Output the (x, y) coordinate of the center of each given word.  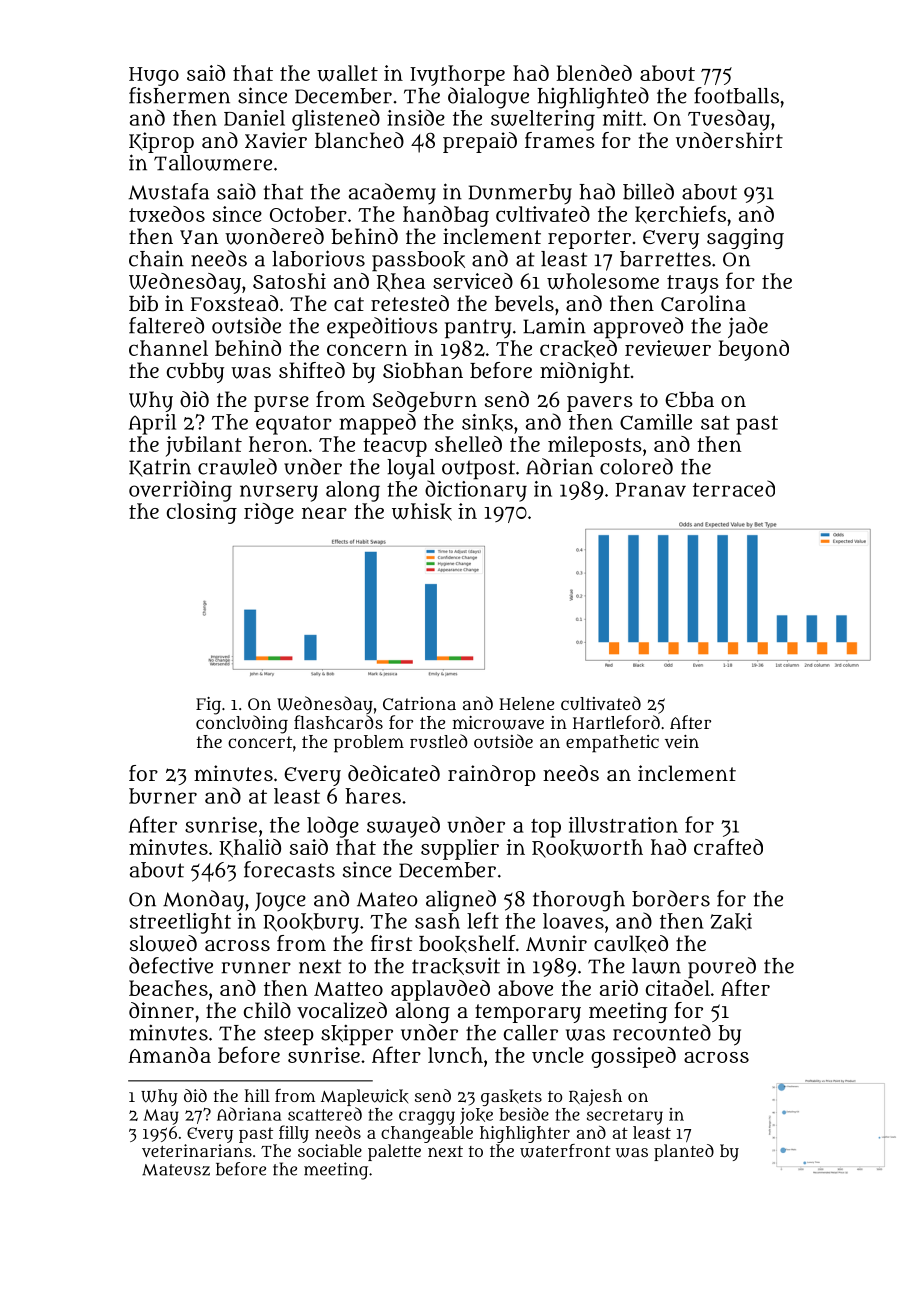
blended (594, 73)
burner (163, 796)
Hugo (154, 76)
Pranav (650, 490)
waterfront (565, 1151)
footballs (736, 95)
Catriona (419, 703)
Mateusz (176, 1170)
